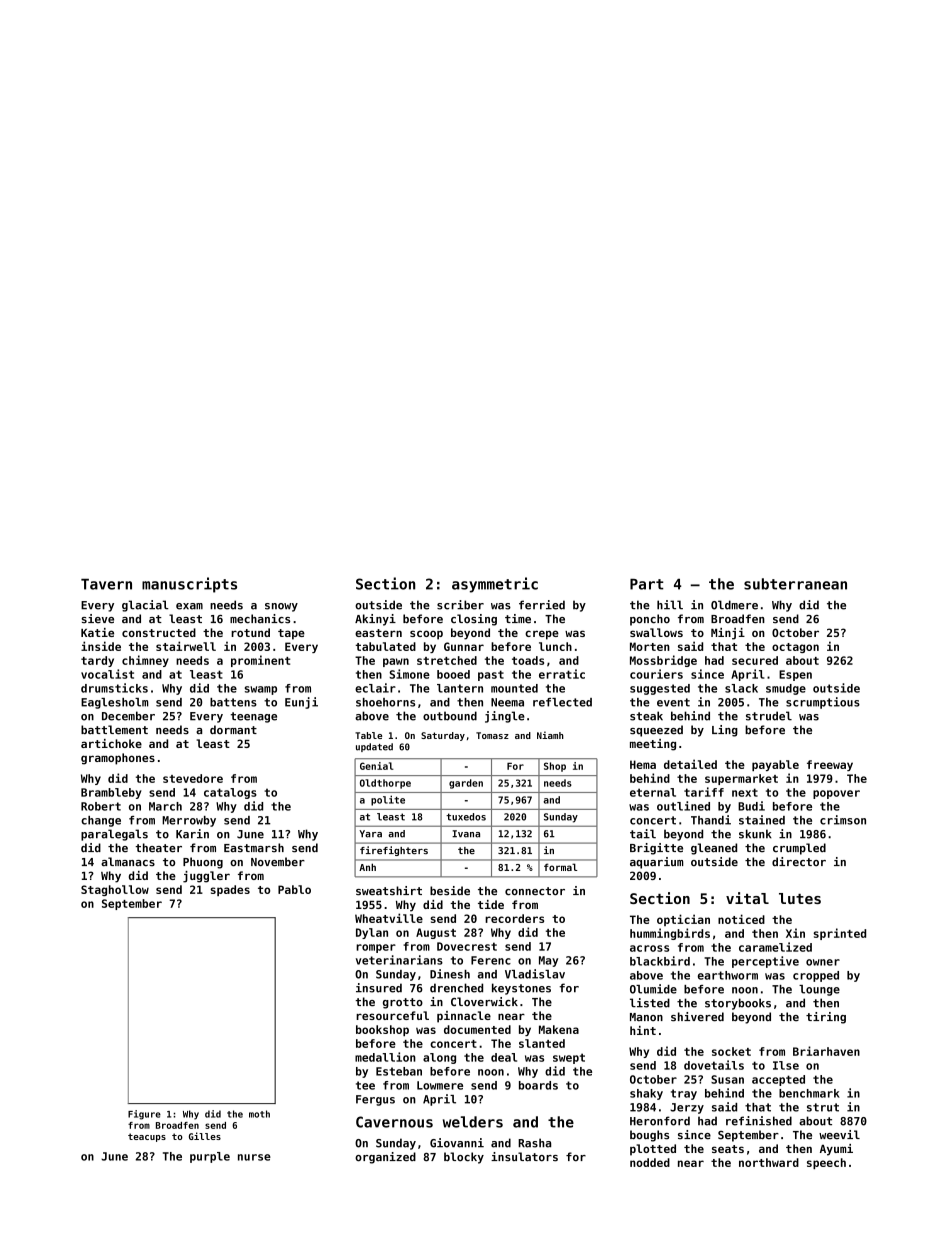  I want to click on Oldmere, so click(734, 605).
